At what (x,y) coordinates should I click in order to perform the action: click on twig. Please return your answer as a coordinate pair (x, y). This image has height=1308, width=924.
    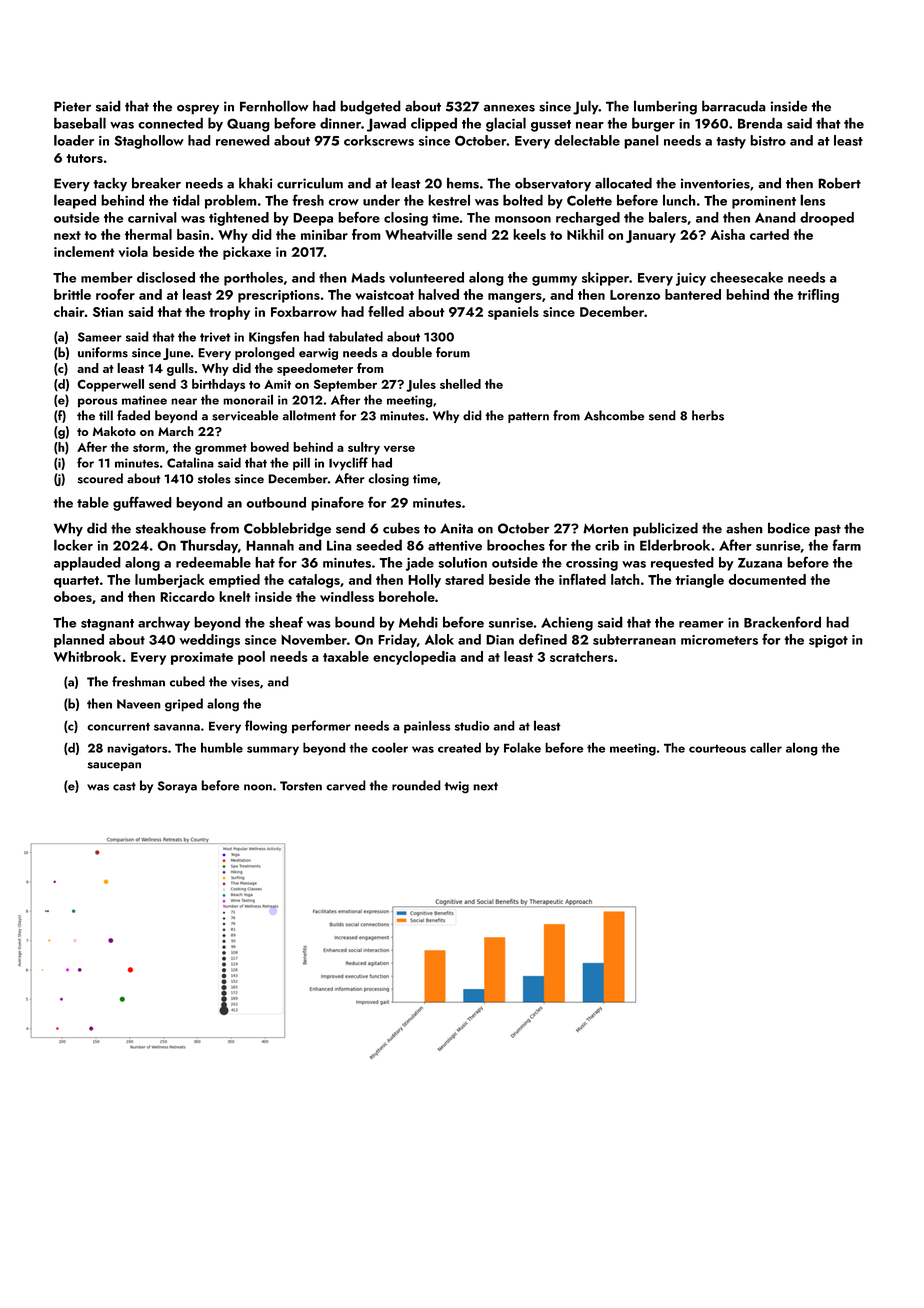
    Looking at the image, I should click on (456, 787).
